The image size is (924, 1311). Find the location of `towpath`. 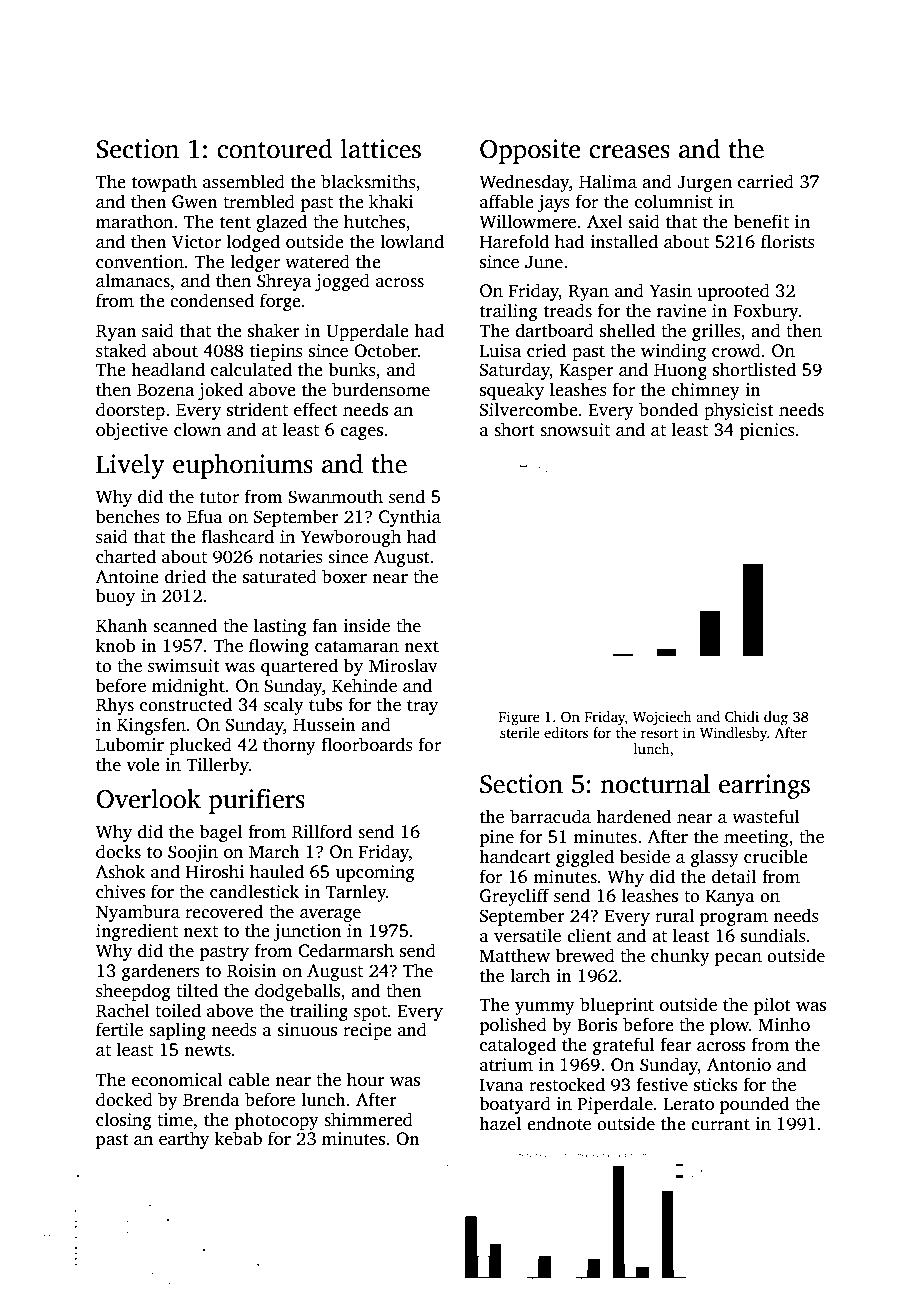

towpath is located at coordinates (164, 183).
